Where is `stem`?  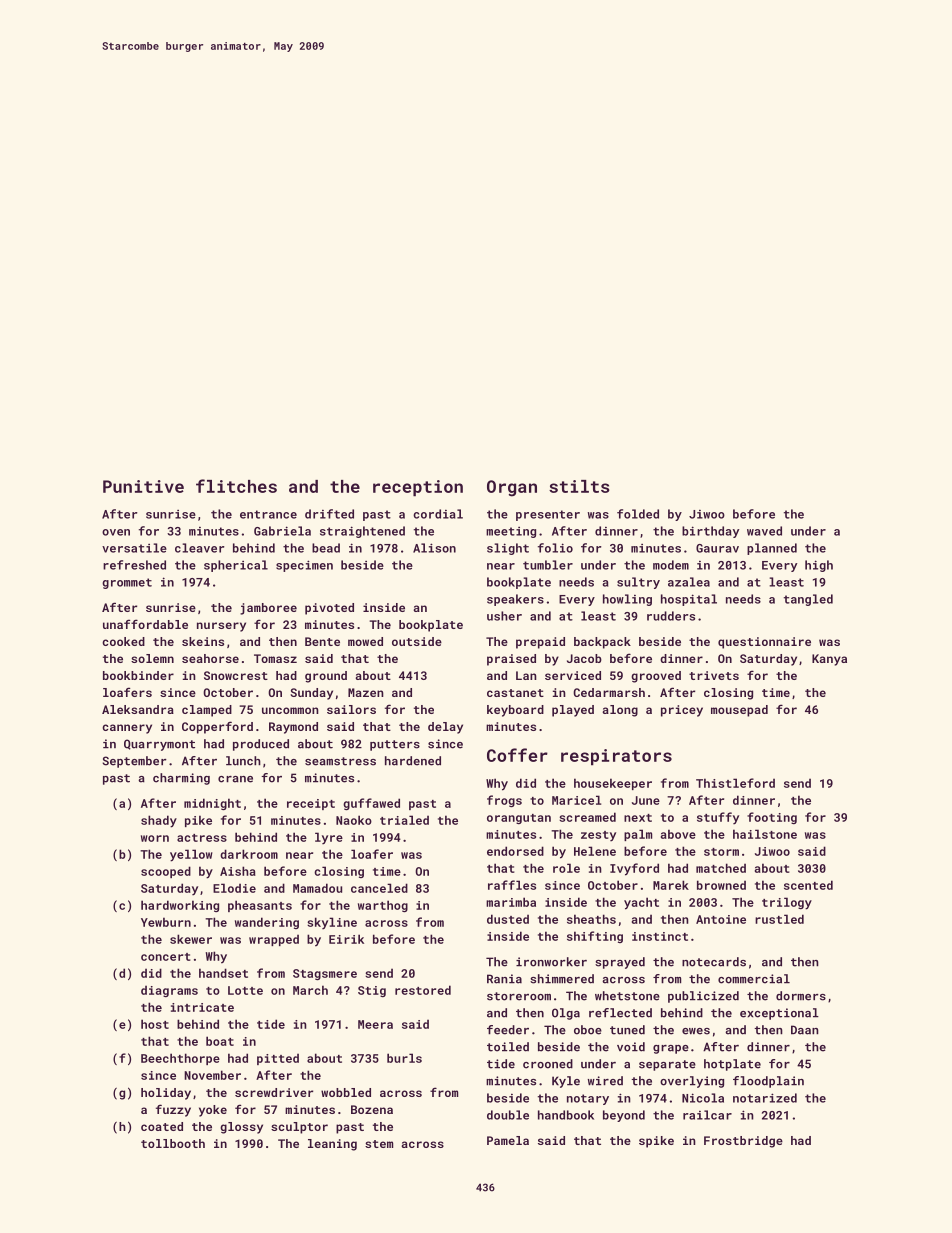
stem is located at coordinates (379, 1144).
